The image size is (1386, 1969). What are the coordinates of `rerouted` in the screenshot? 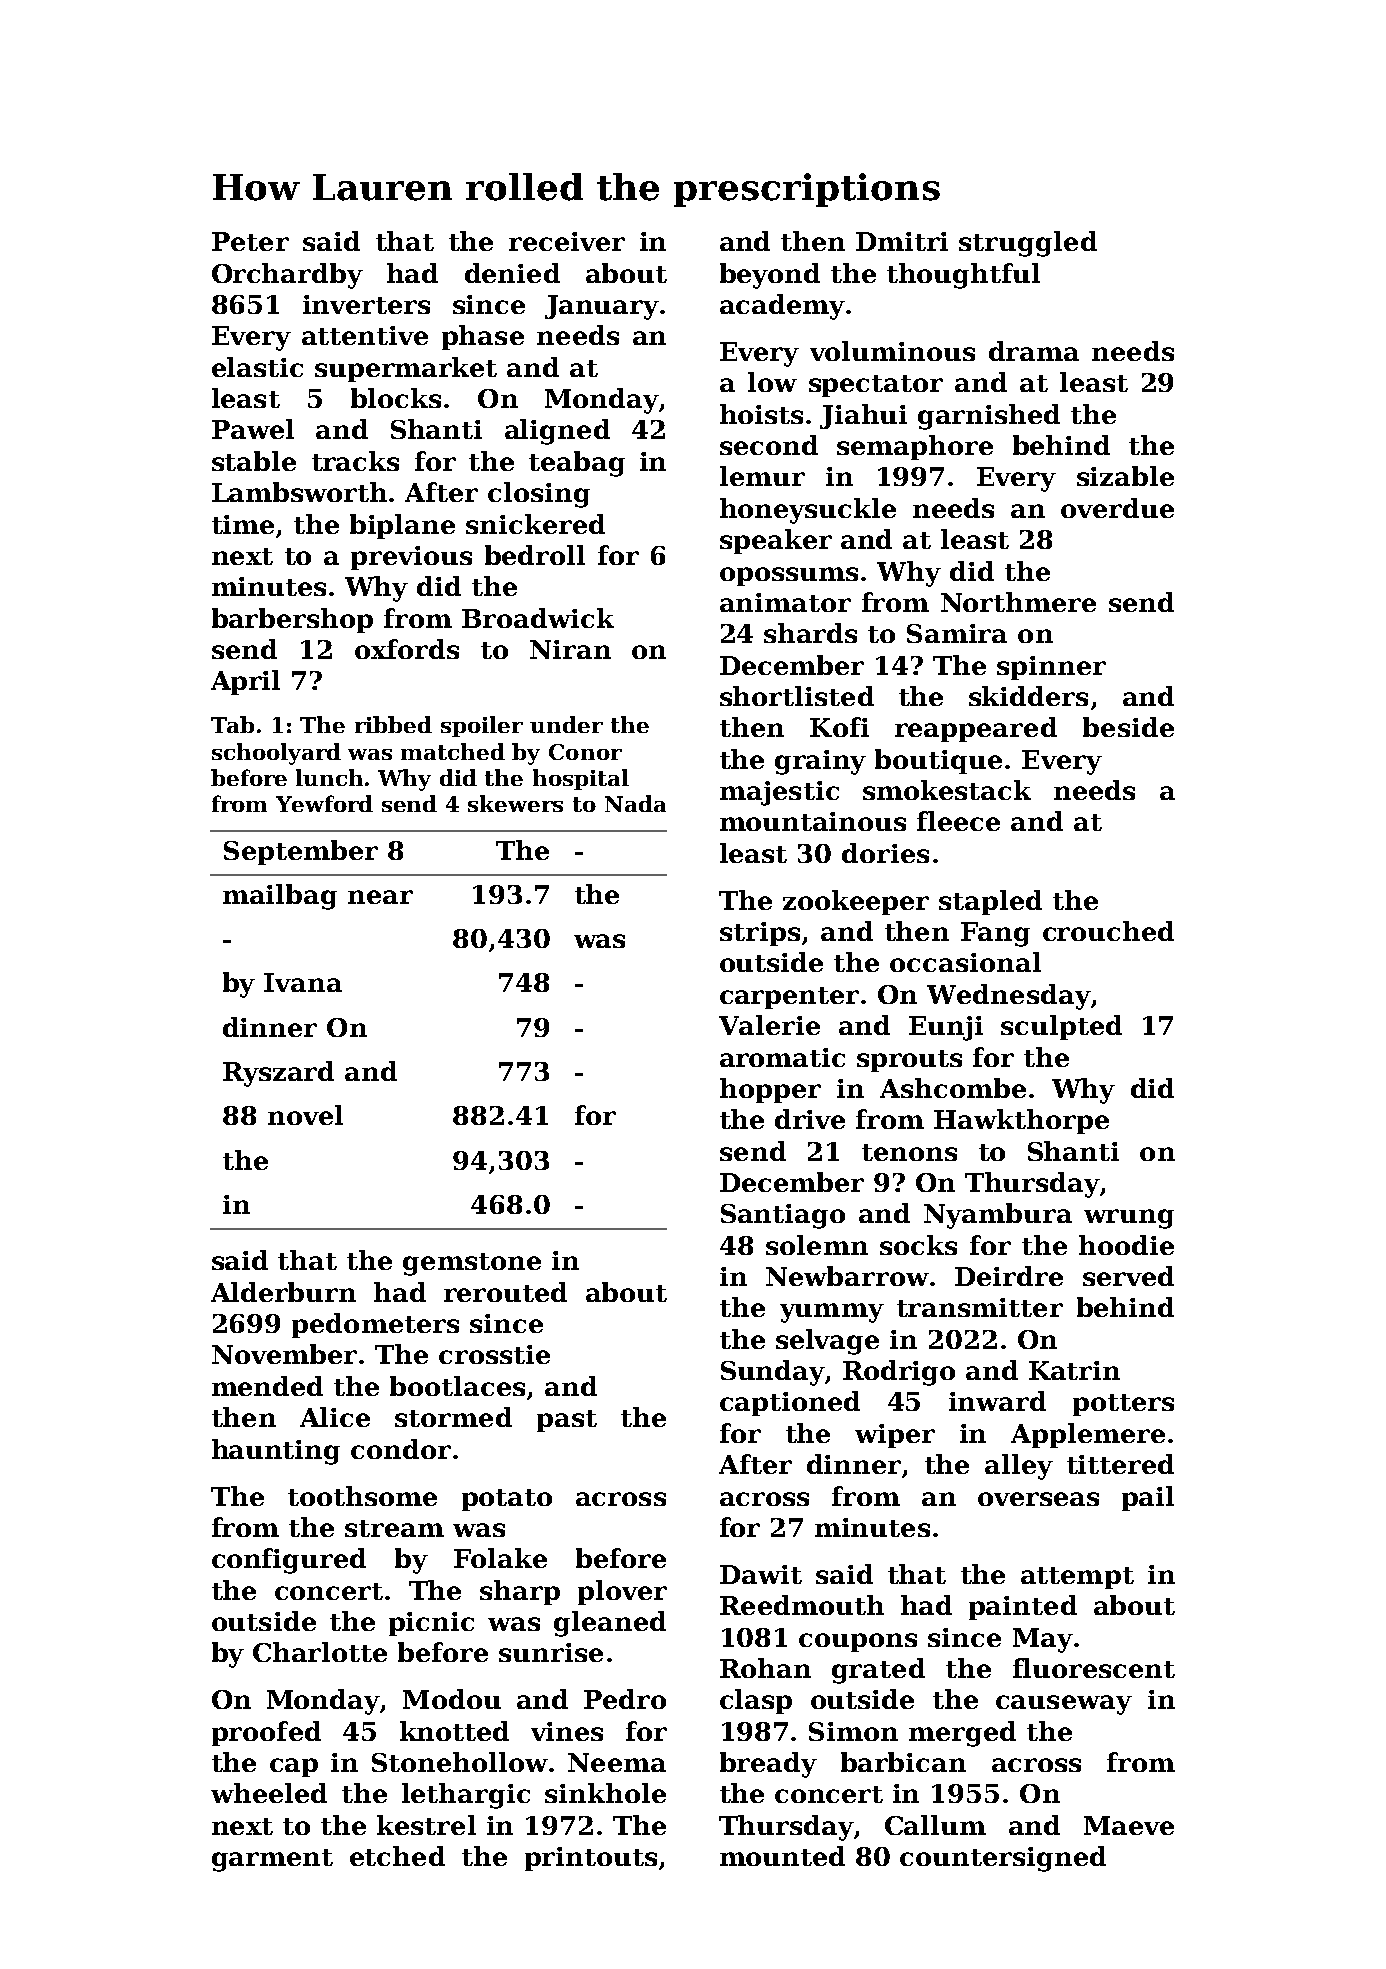 It's located at (505, 1292).
